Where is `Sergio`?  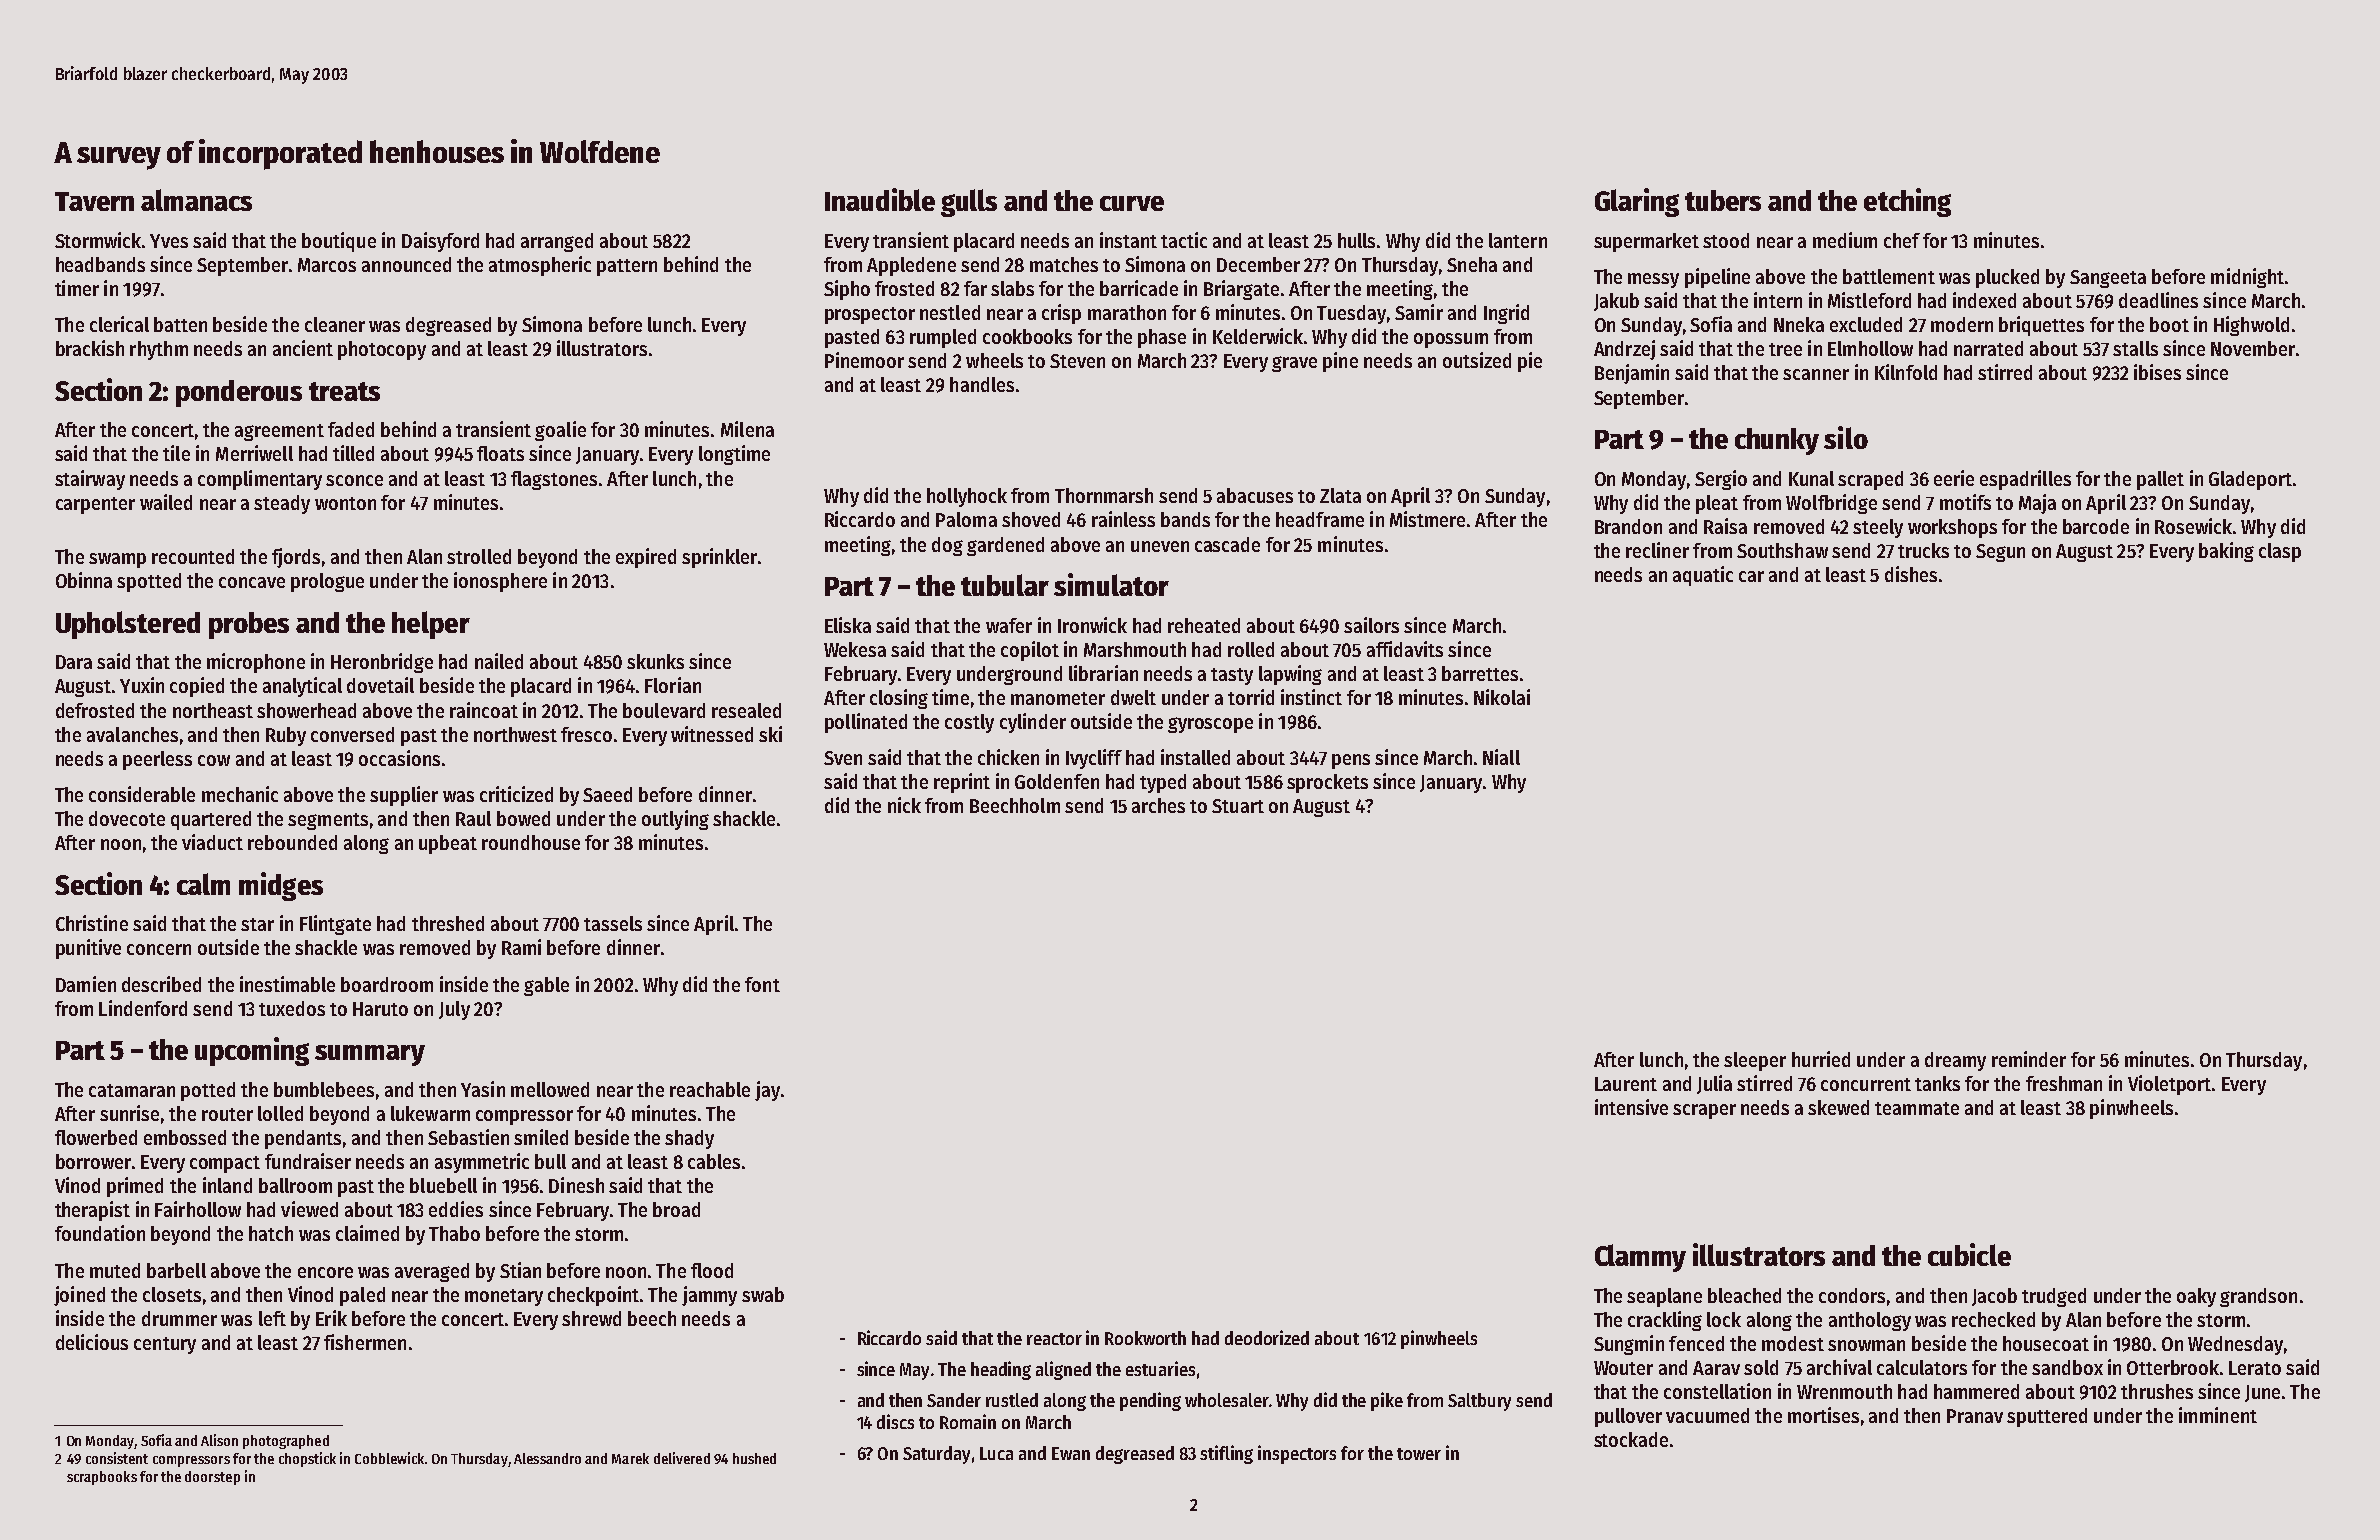 Sergio is located at coordinates (1721, 480).
